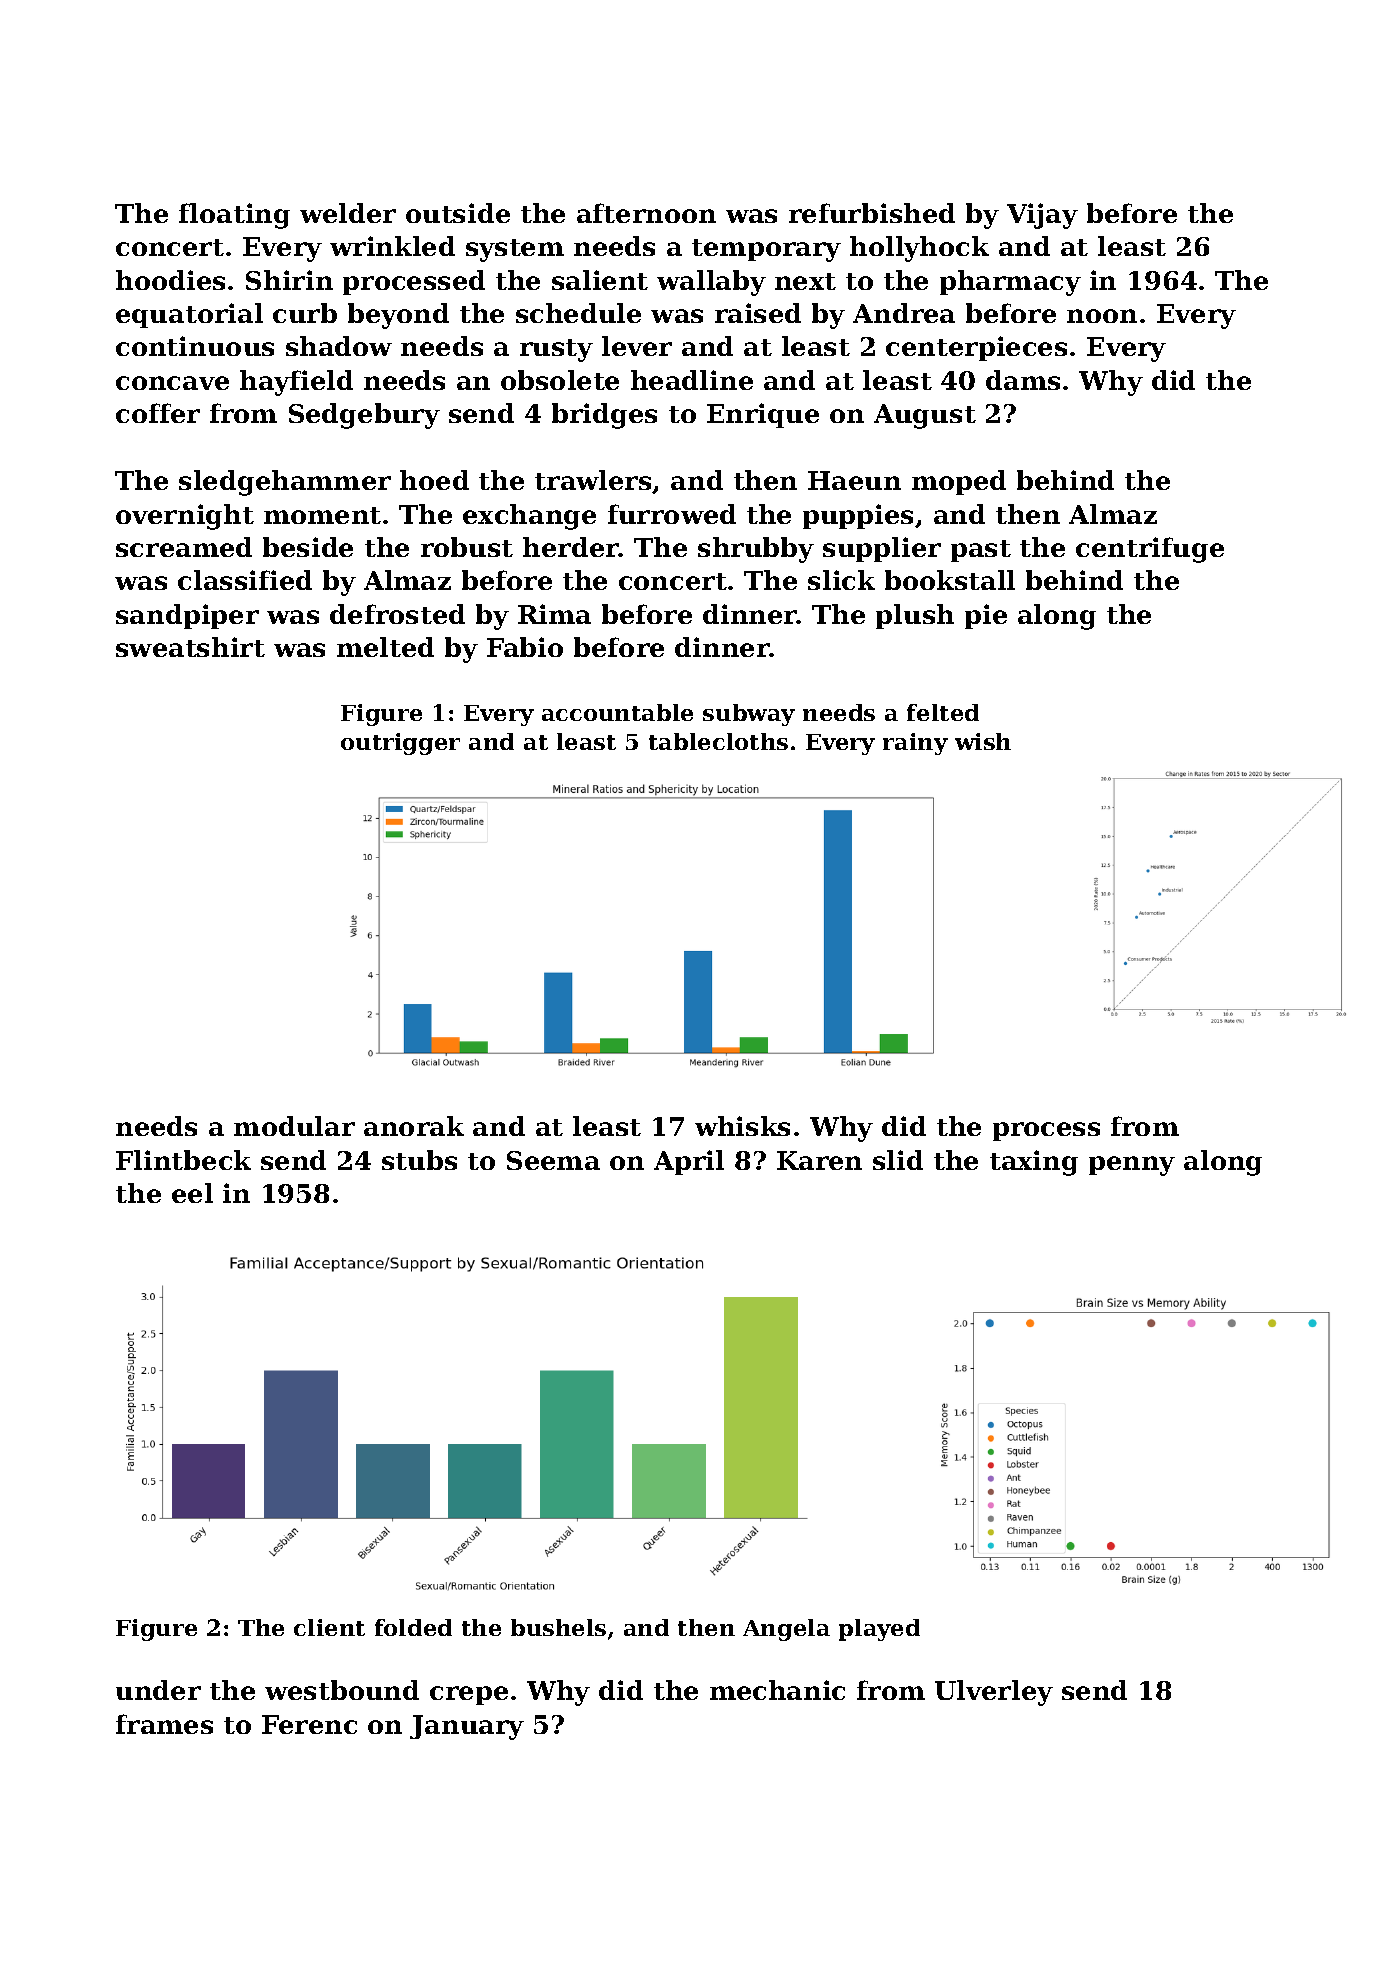 The image size is (1386, 1969). I want to click on outside, so click(458, 213).
